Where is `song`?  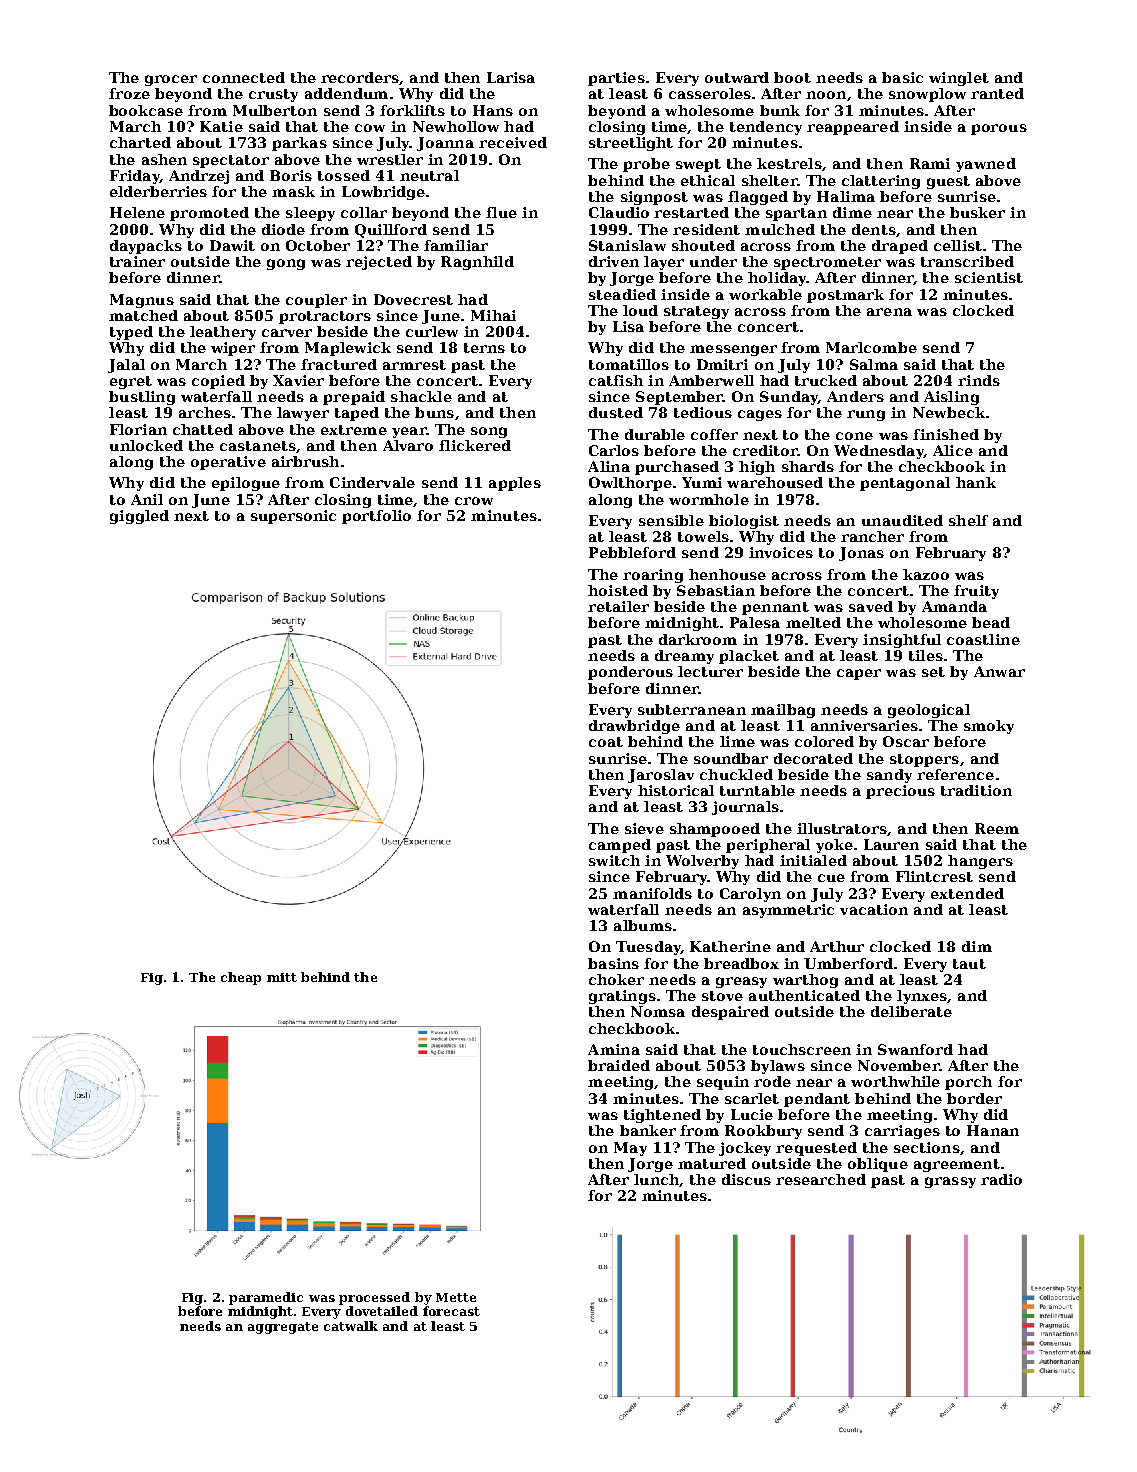
song is located at coordinates (489, 432).
